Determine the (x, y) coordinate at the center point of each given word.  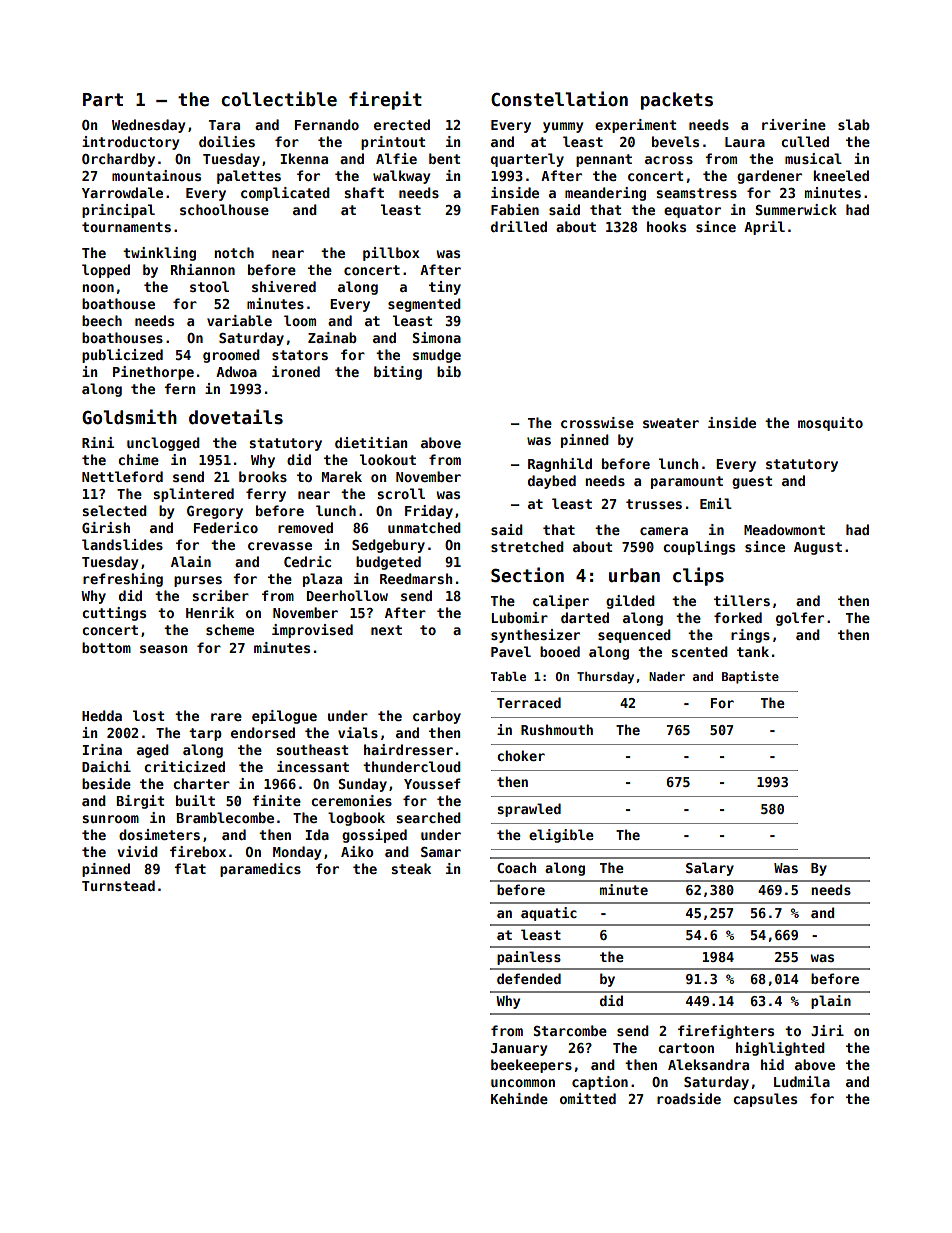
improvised (312, 631)
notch (234, 252)
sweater (671, 423)
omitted (588, 1098)
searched (428, 817)
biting (398, 373)
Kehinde (519, 1098)
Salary (710, 869)
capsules (765, 1100)
